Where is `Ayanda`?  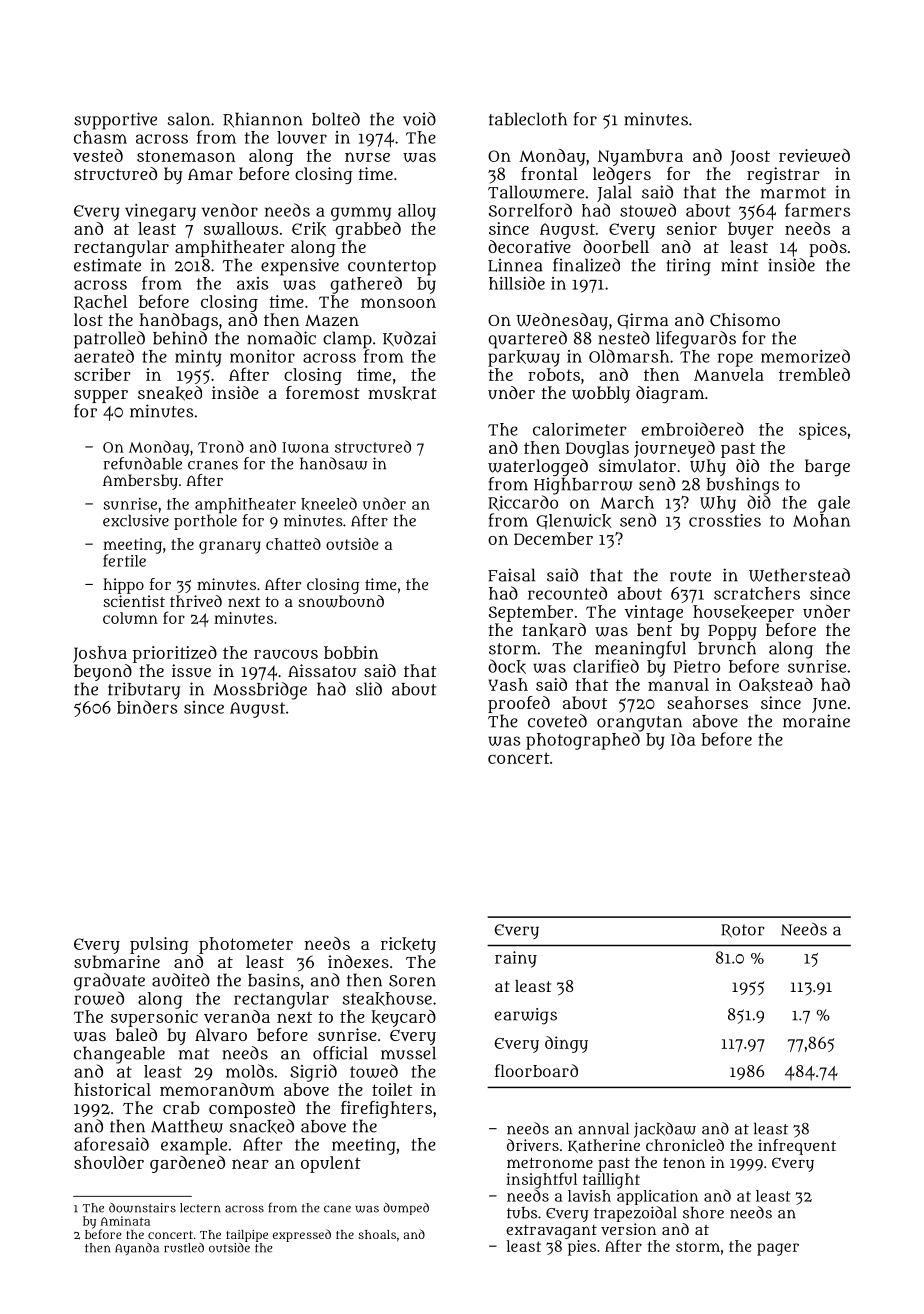
Ayanda is located at coordinates (137, 1249).
